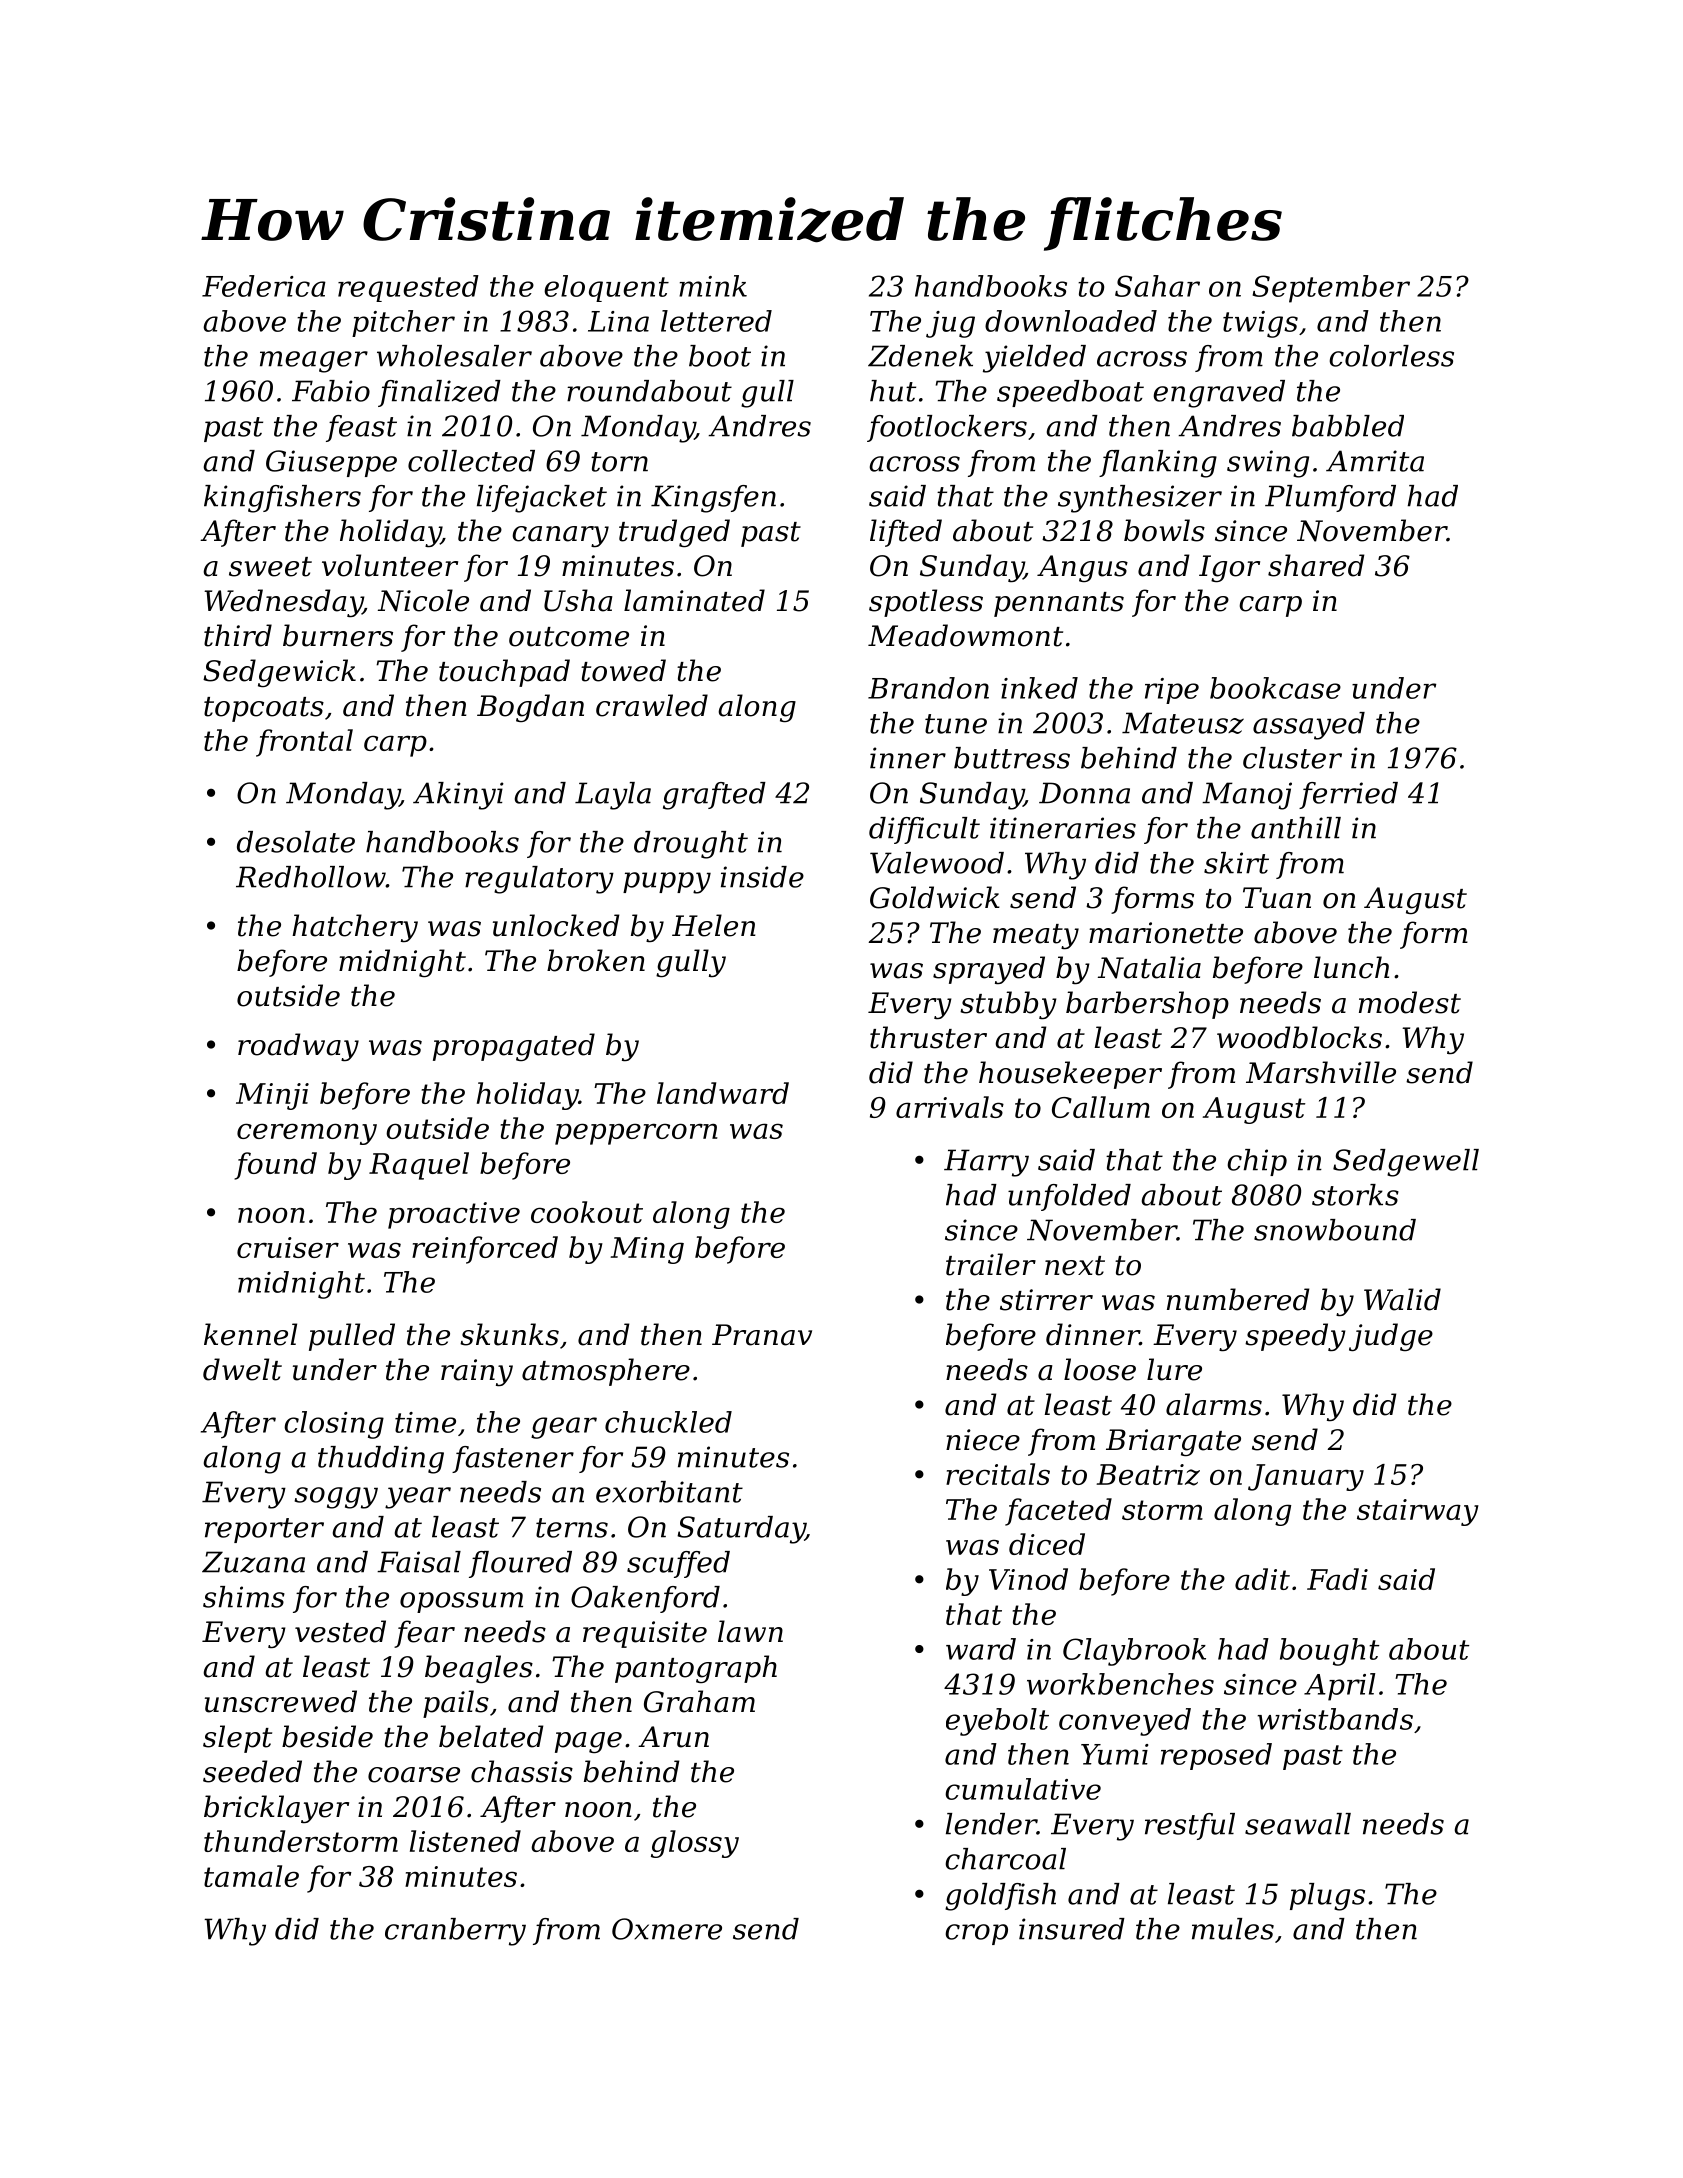  What do you see at coordinates (275, 1166) in the document?
I see `found` at bounding box center [275, 1166].
